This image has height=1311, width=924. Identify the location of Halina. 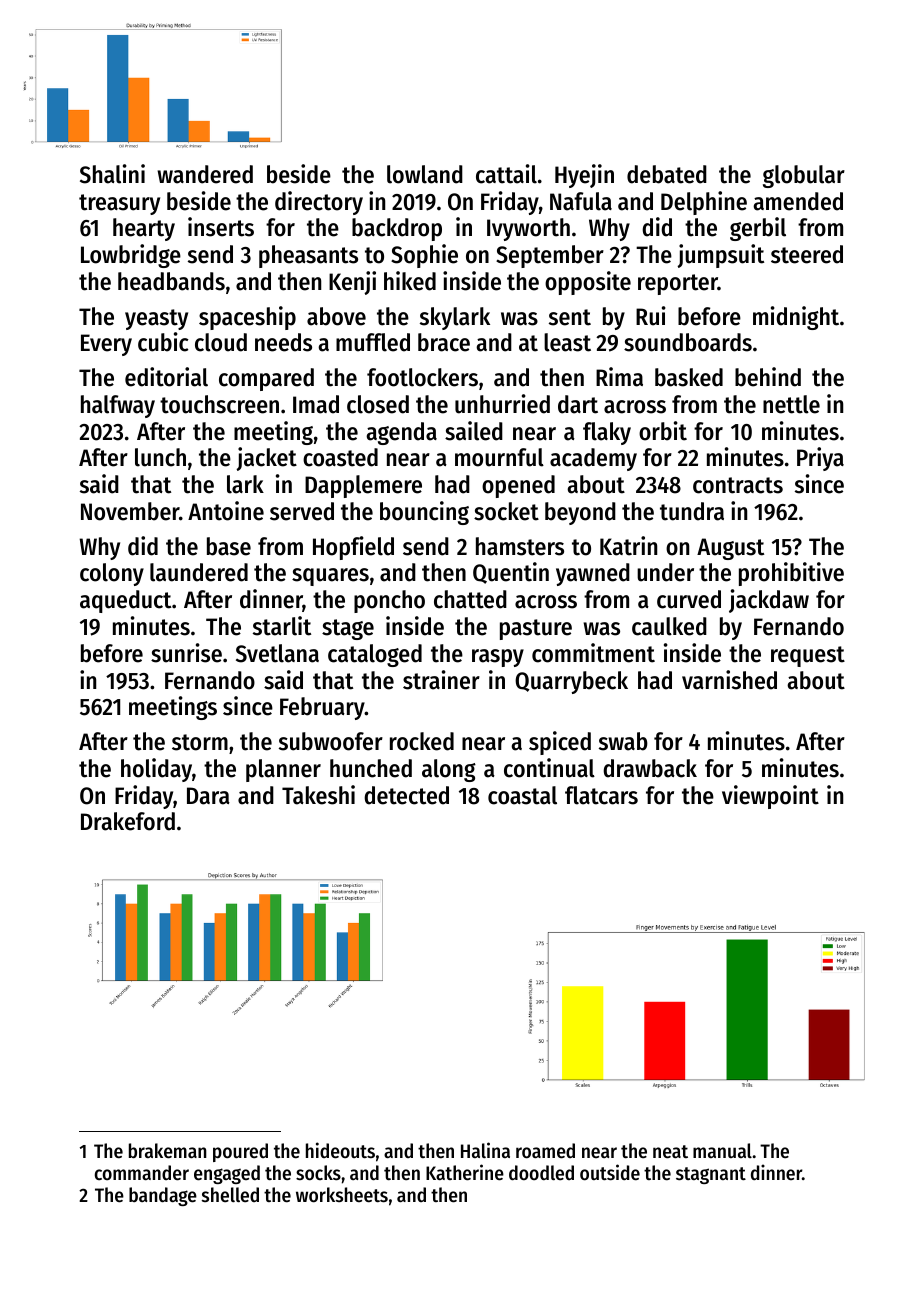
(485, 1150).
